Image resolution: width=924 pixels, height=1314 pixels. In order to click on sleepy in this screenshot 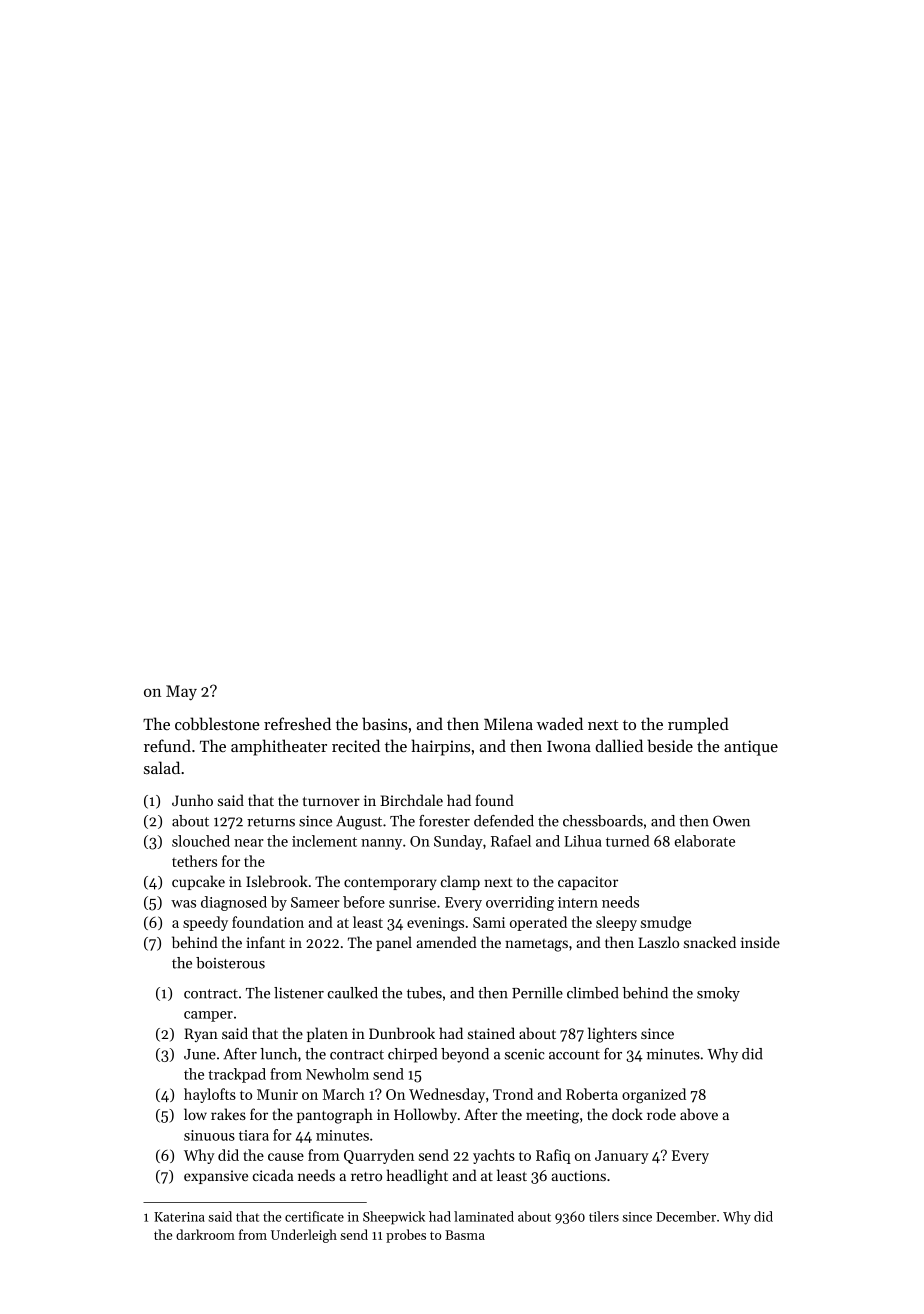, I will do `click(616, 923)`.
